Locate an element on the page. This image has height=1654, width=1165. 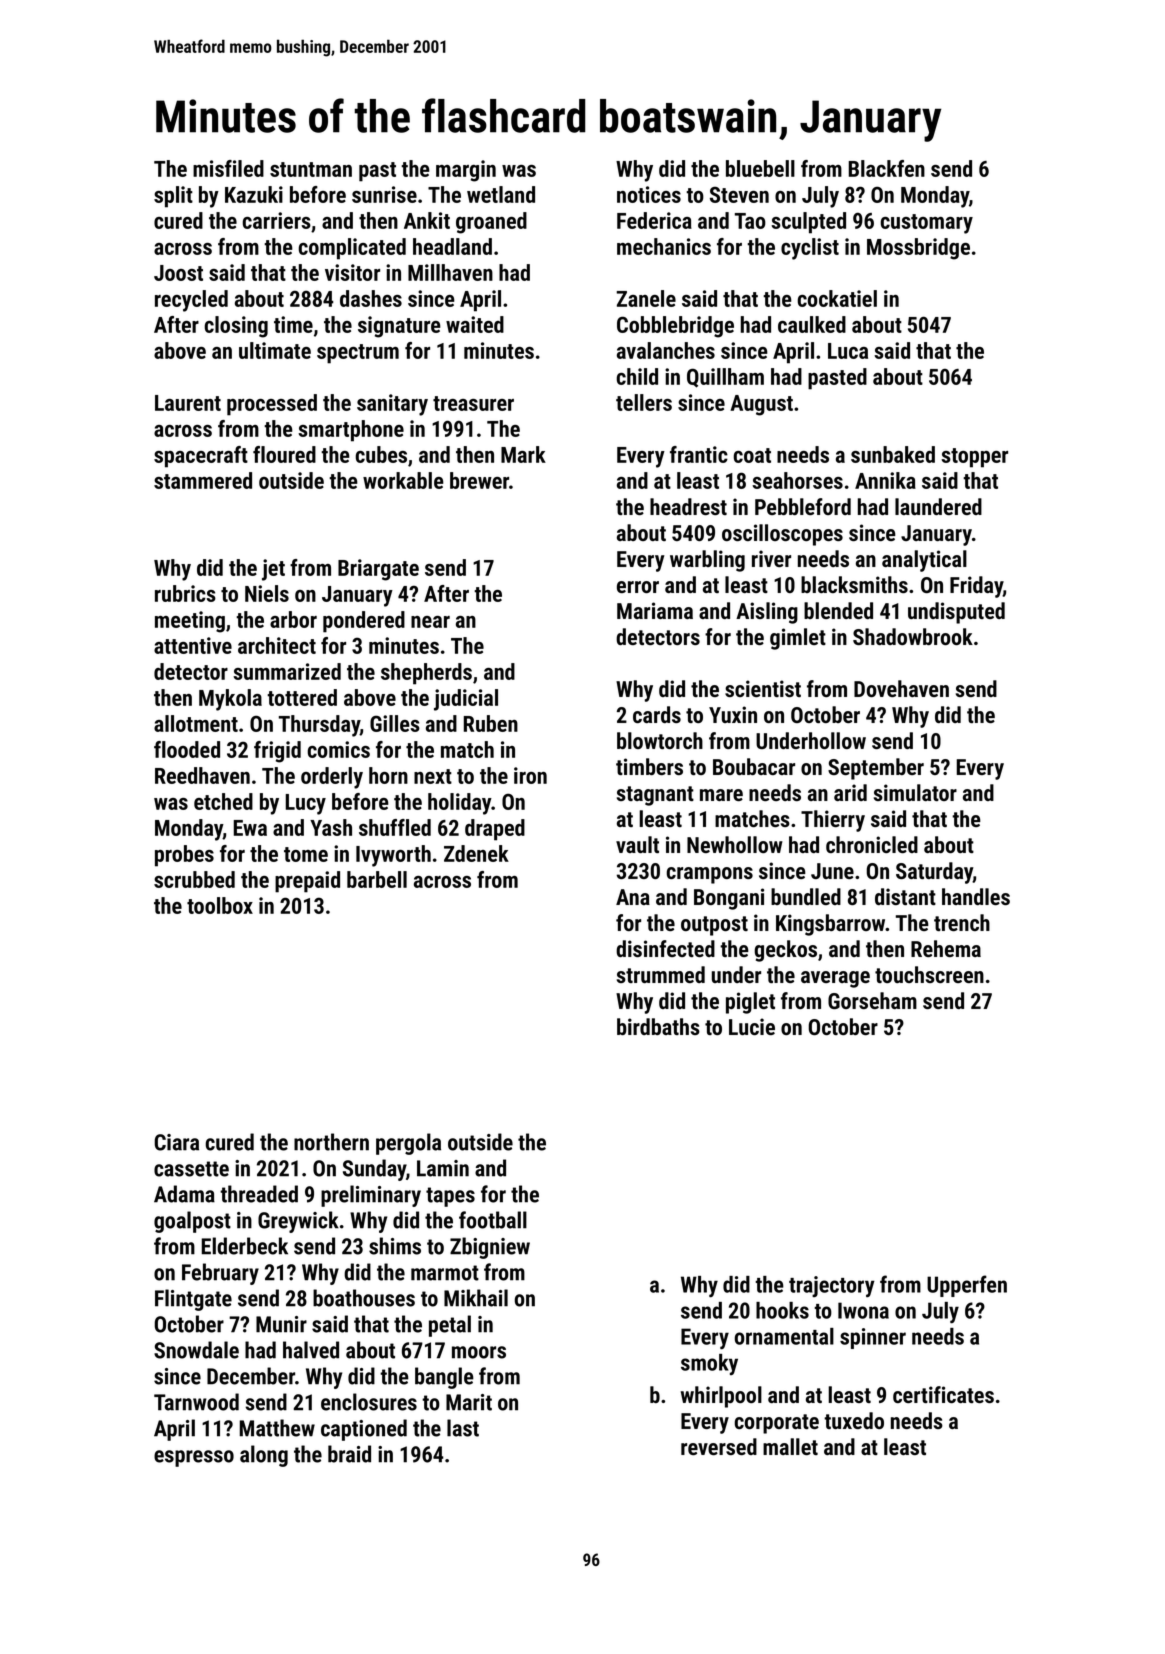
Gorseham is located at coordinates (872, 1000).
